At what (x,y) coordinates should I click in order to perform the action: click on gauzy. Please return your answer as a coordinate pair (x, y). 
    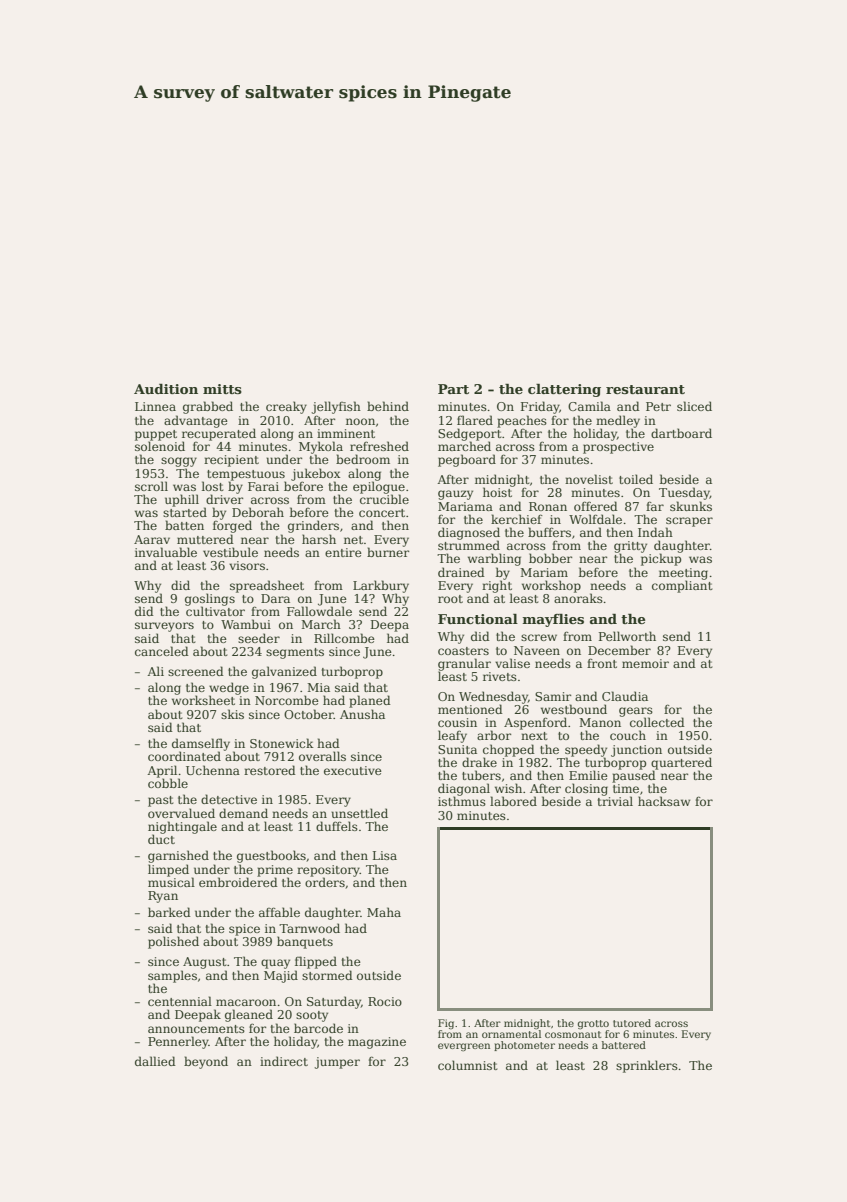
    Looking at the image, I should click on (455, 495).
